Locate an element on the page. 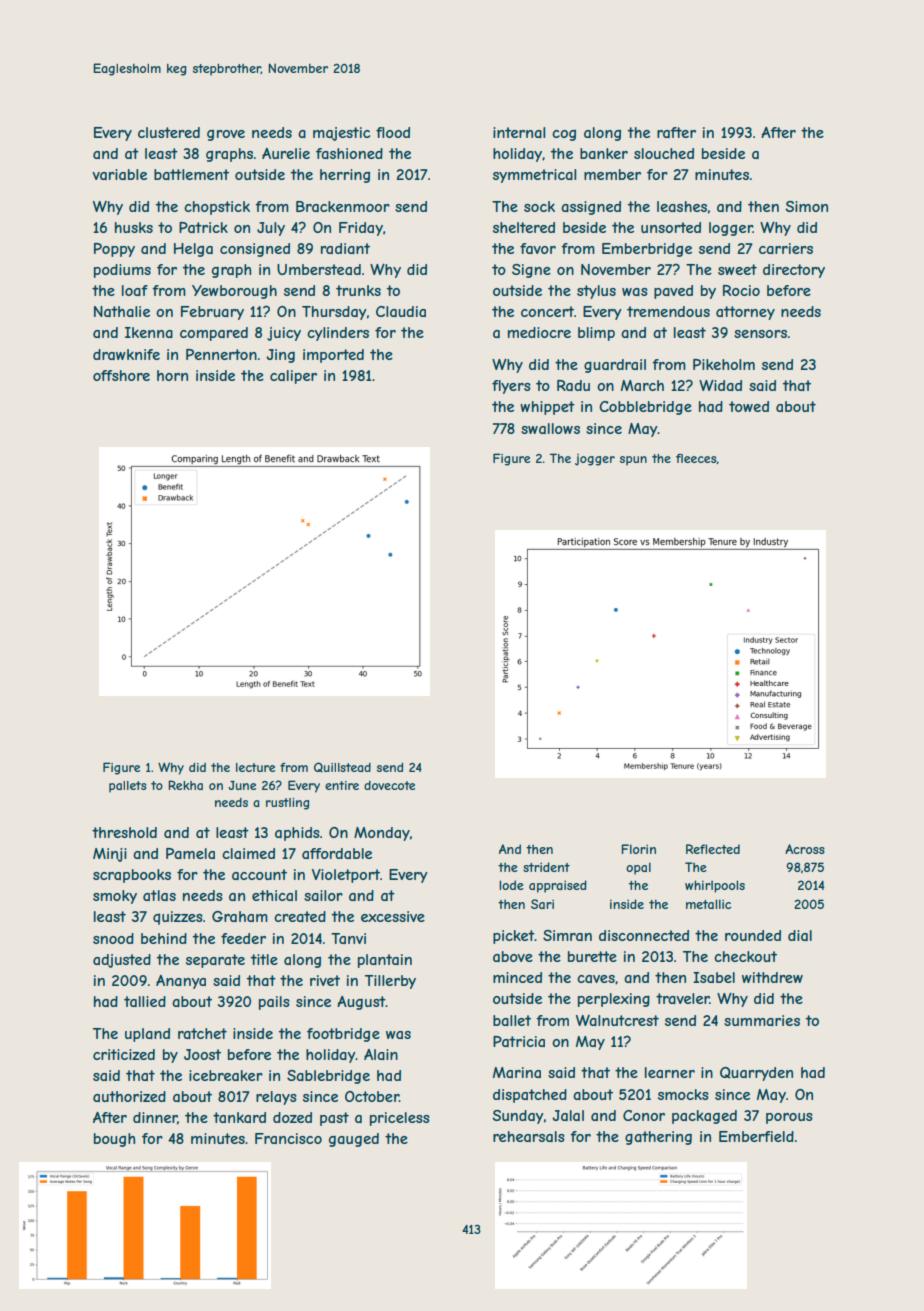 This document has height=1311, width=924. Alain is located at coordinates (381, 1054).
